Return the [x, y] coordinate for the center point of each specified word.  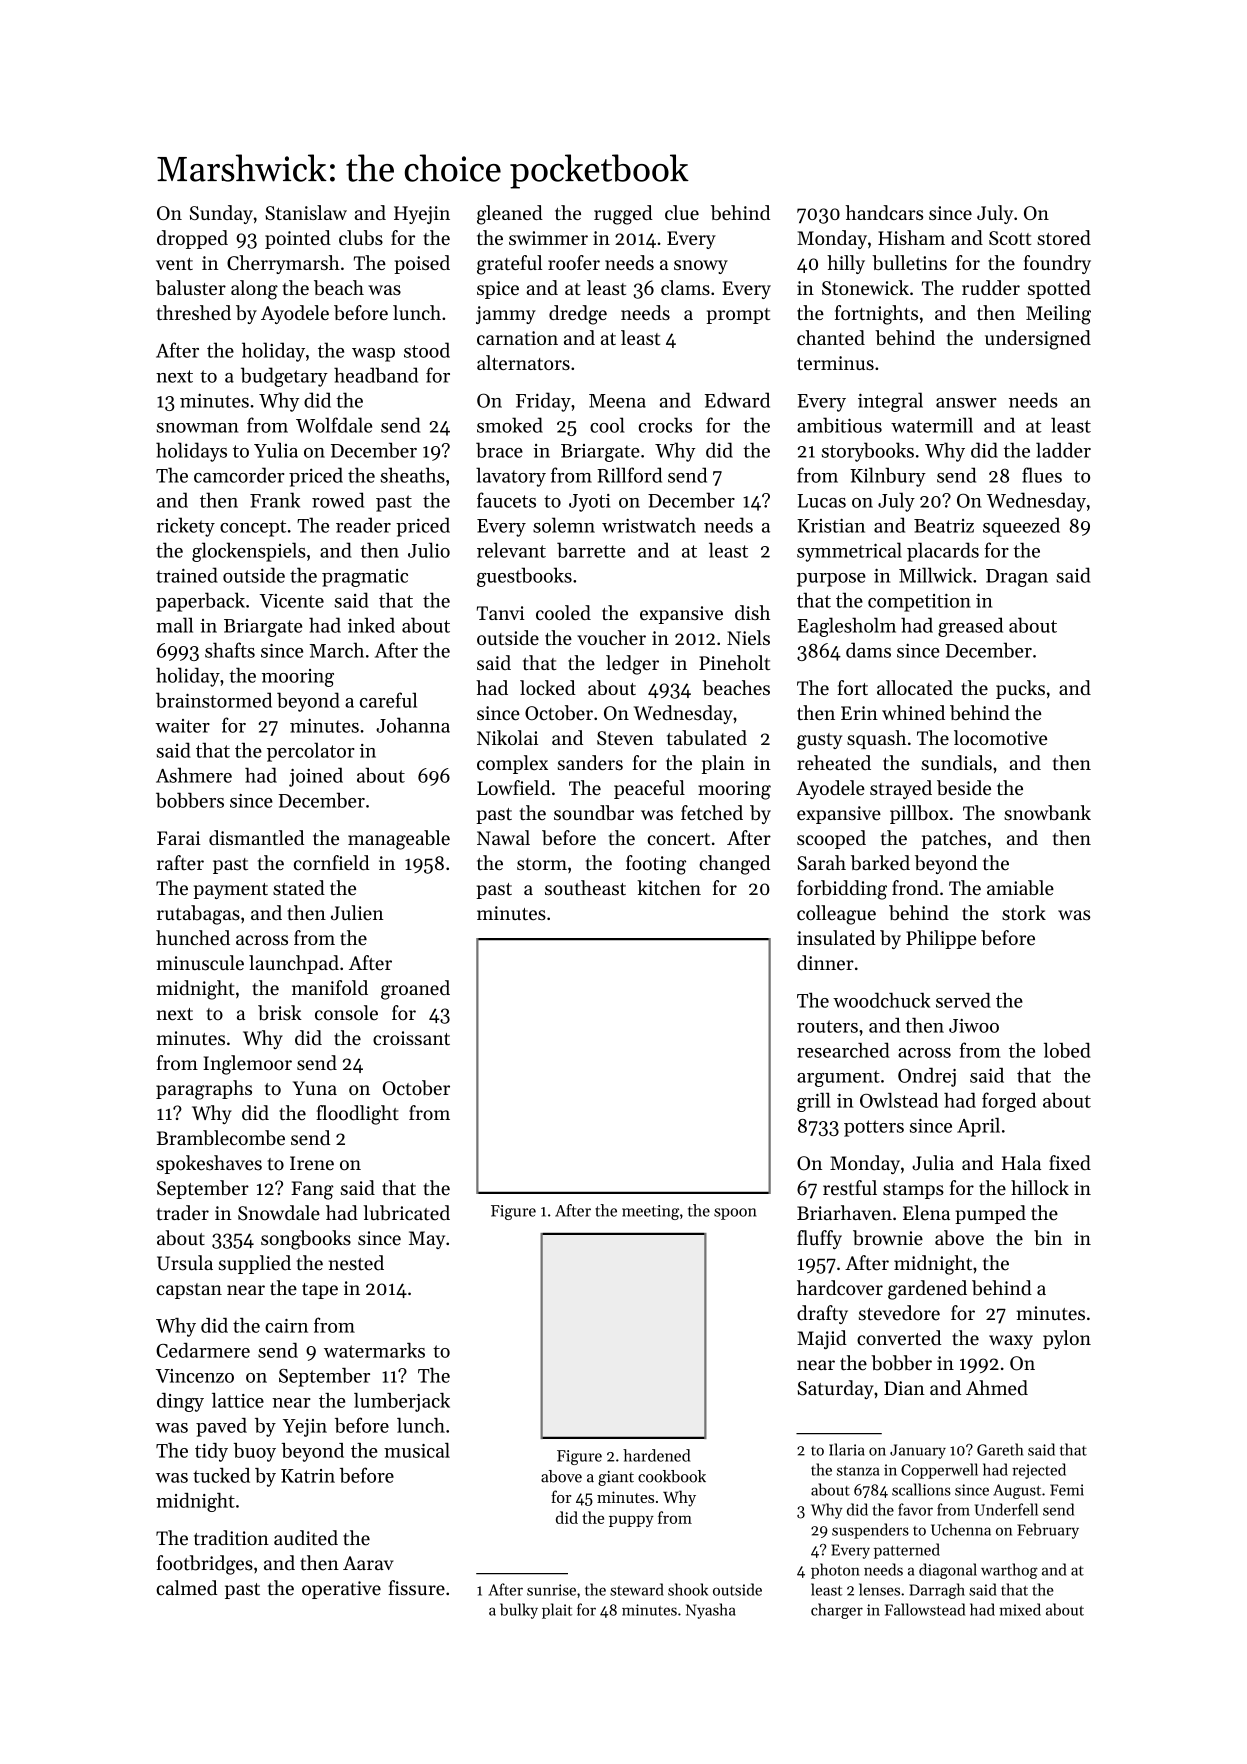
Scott [1010, 238]
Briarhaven [844, 1213]
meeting [650, 1212]
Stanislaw [306, 212]
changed [734, 865]
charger [837, 1611]
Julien [357, 912]
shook [688, 1589]
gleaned [510, 215]
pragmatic [365, 578]
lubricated [406, 1213]
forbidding [842, 890]
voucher [611, 637]
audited [306, 1538]
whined [913, 712]
